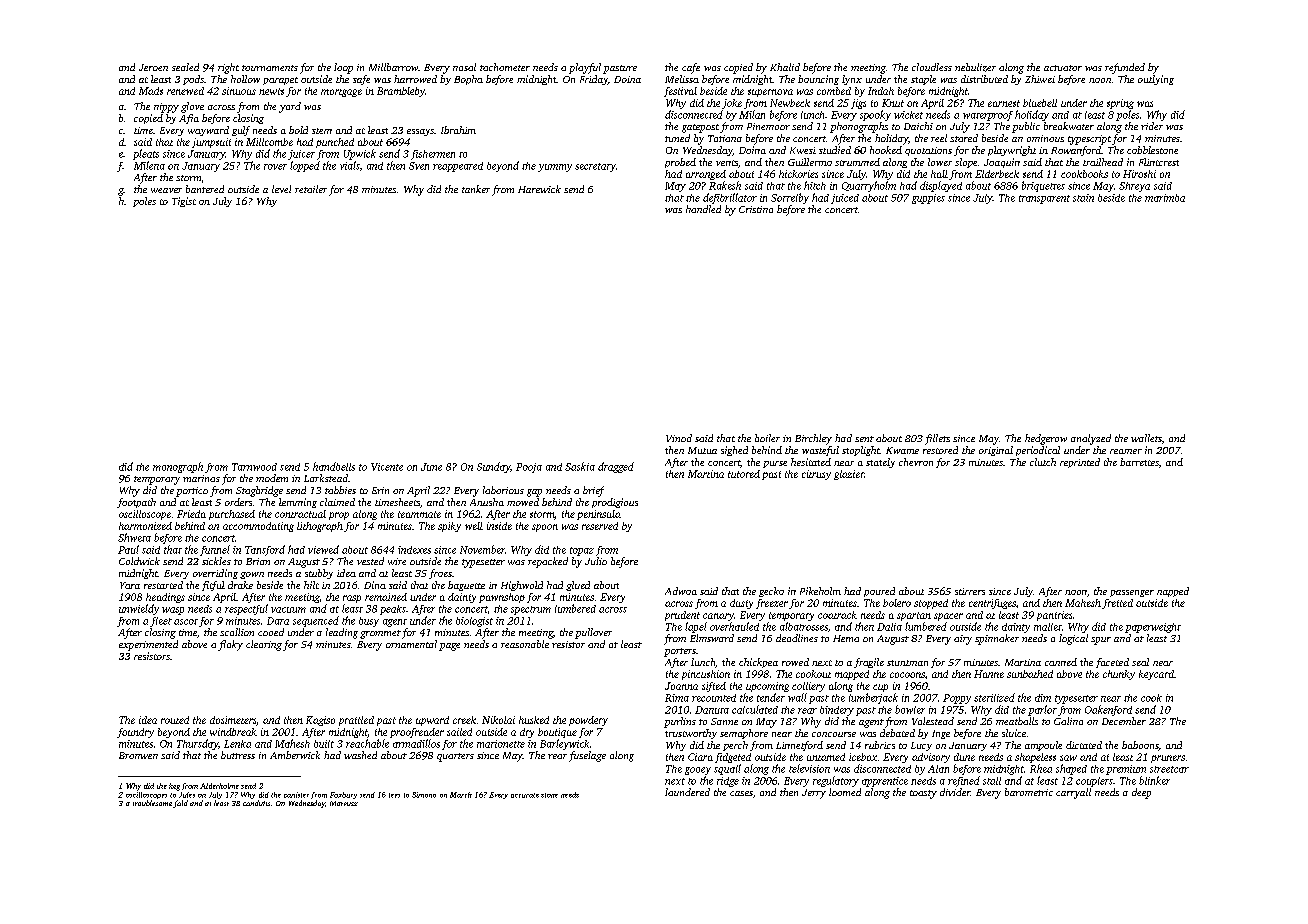 The height and width of the screenshot is (924, 1308). Describe the element at coordinates (703, 209) in the screenshot. I see `handled` at that location.
